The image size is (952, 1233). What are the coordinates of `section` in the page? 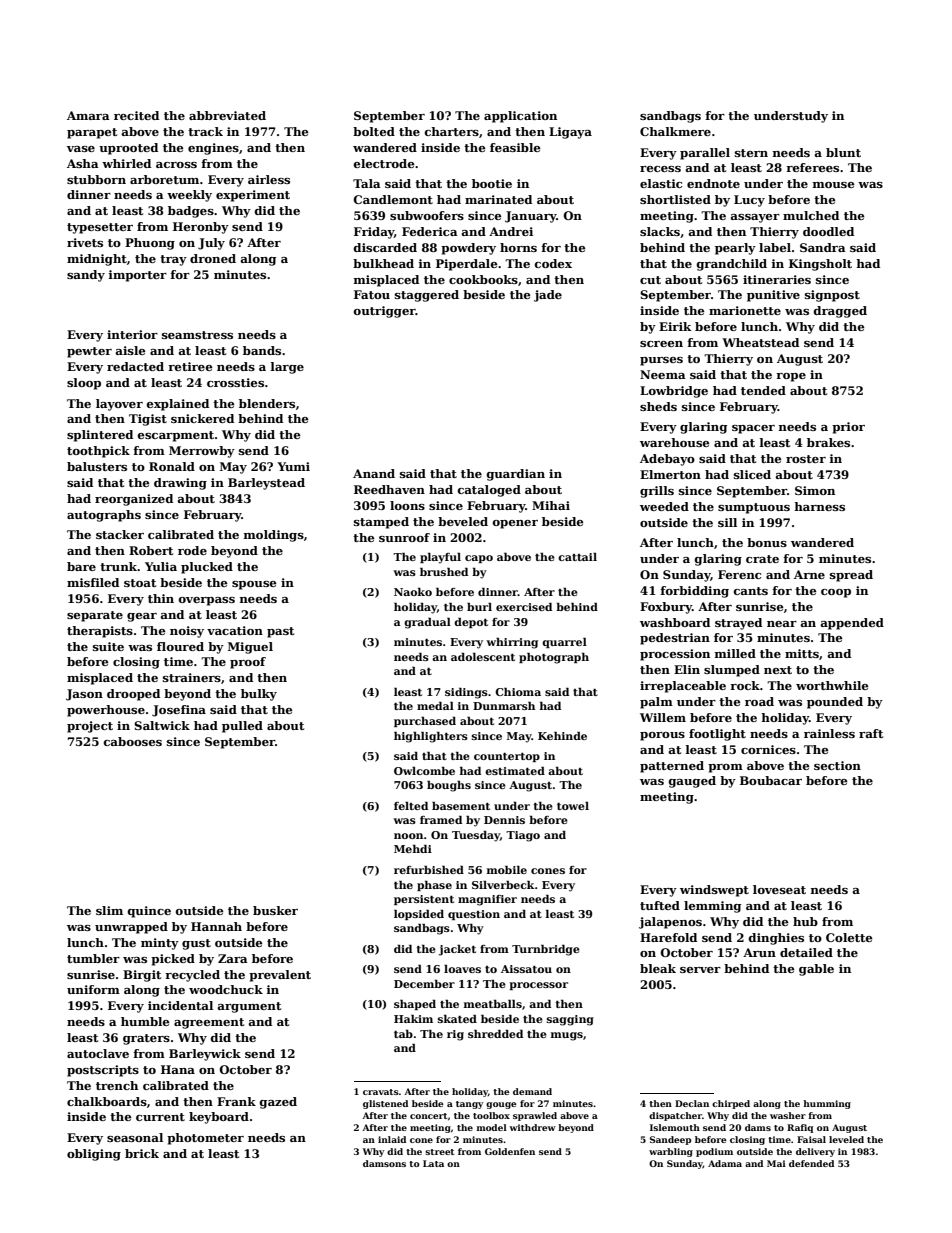 It's located at (837, 765).
